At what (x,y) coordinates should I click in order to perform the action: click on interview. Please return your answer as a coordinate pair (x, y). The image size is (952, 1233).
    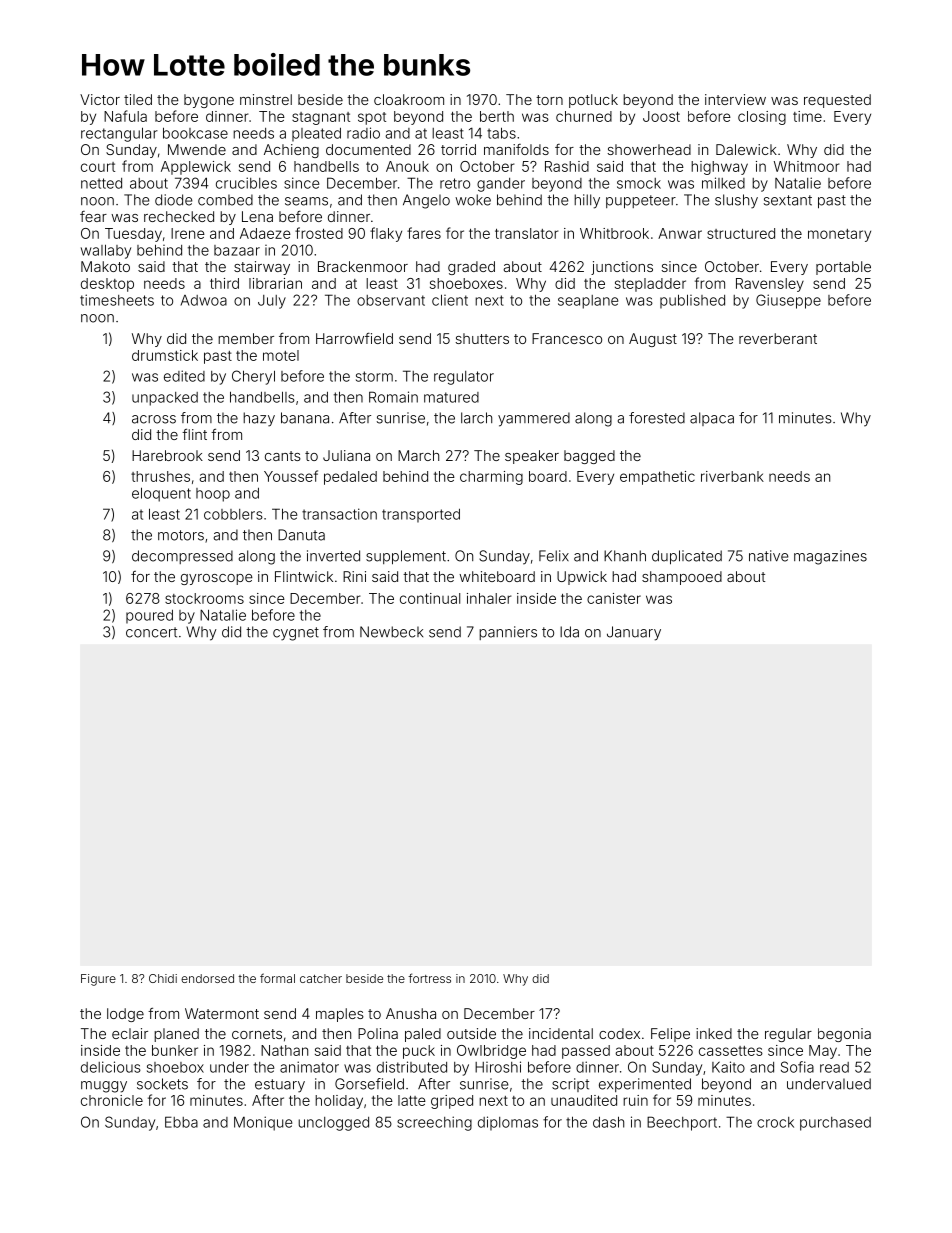
    Looking at the image, I should click on (735, 99).
